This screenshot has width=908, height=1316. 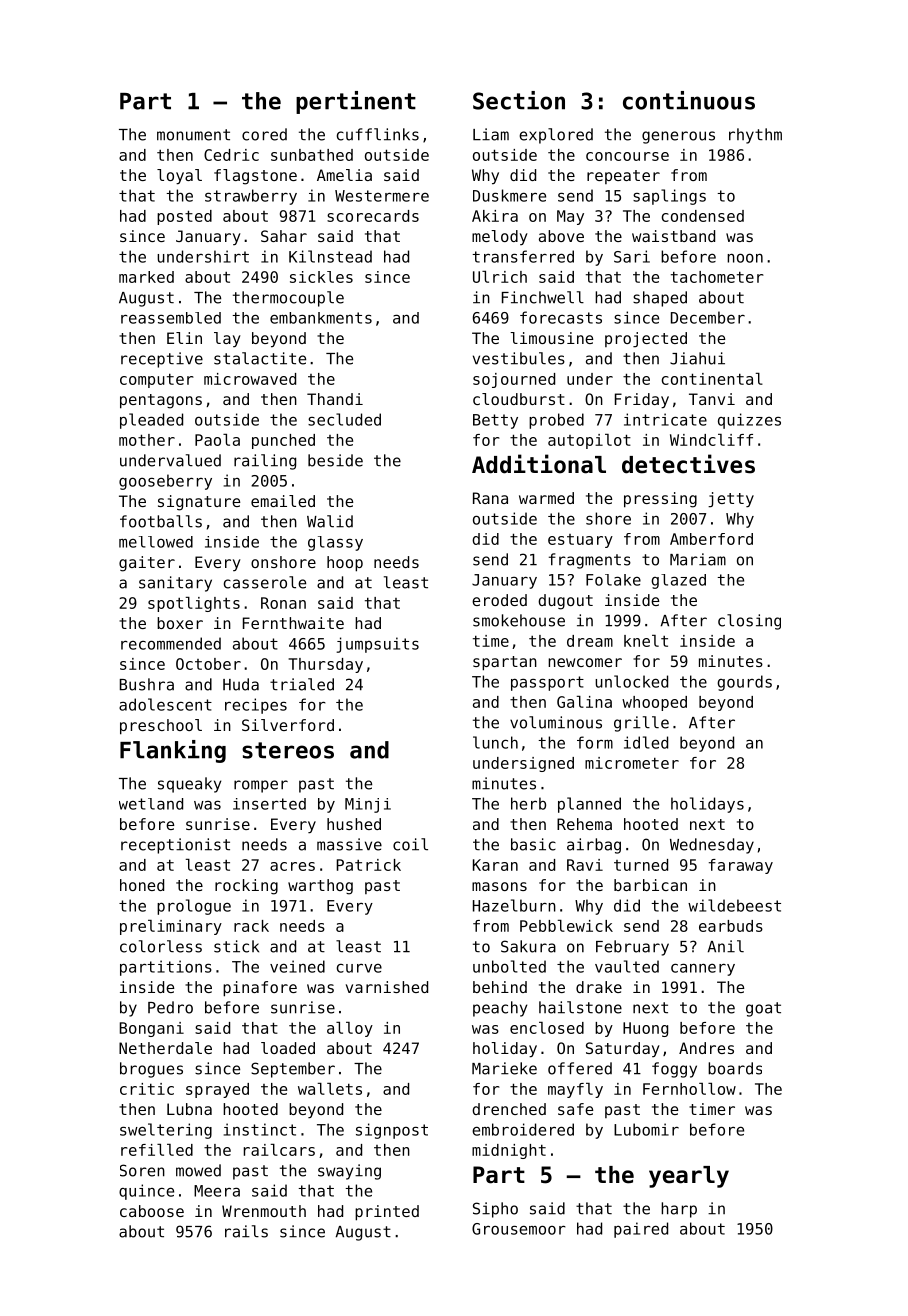 I want to click on gourds, so click(x=744, y=683).
